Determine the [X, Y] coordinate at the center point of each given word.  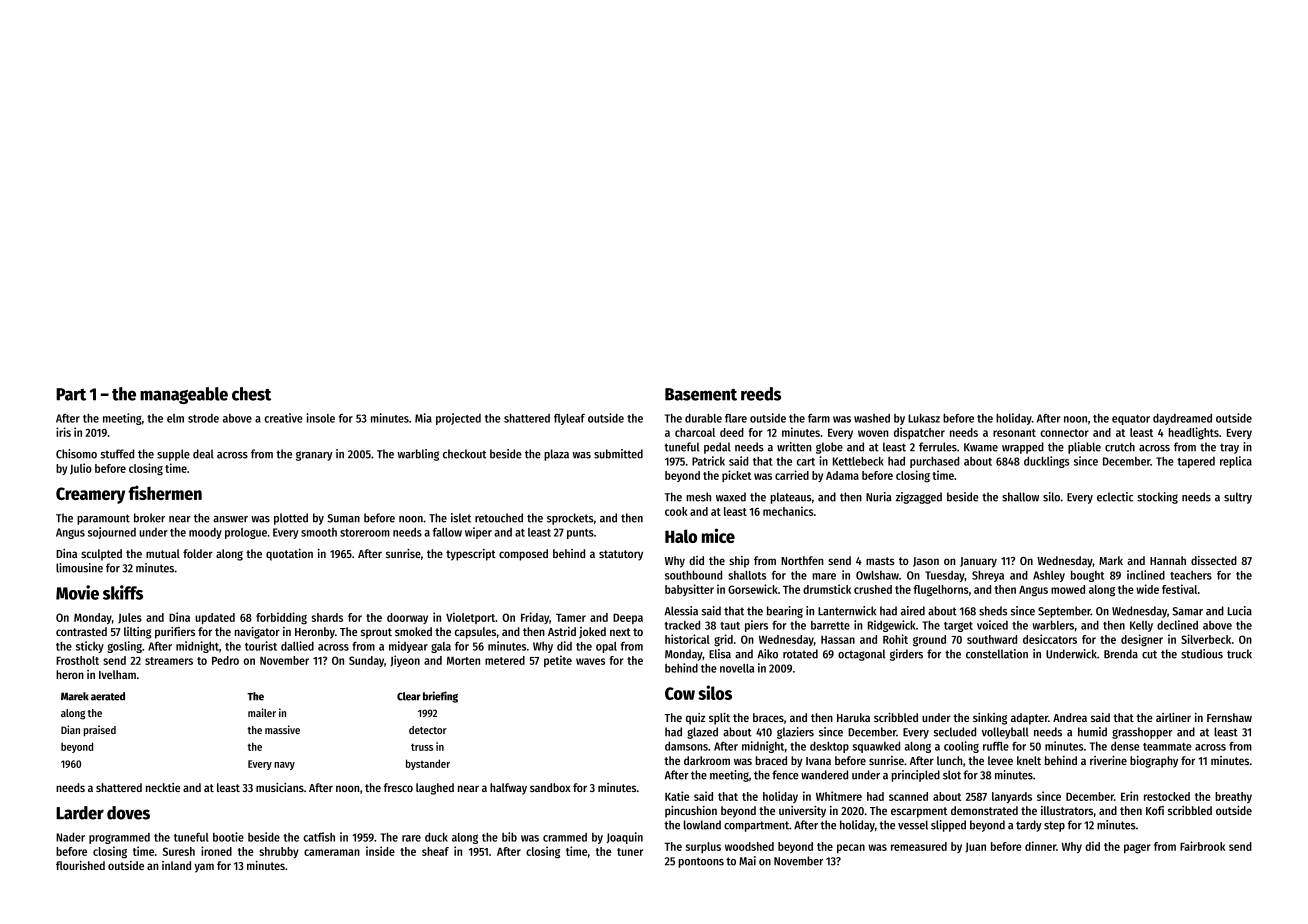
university [802, 812]
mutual [163, 553]
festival [1179, 589]
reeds [761, 394]
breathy [1233, 797]
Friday [535, 618]
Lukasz [924, 418]
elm [175, 418]
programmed [119, 838]
